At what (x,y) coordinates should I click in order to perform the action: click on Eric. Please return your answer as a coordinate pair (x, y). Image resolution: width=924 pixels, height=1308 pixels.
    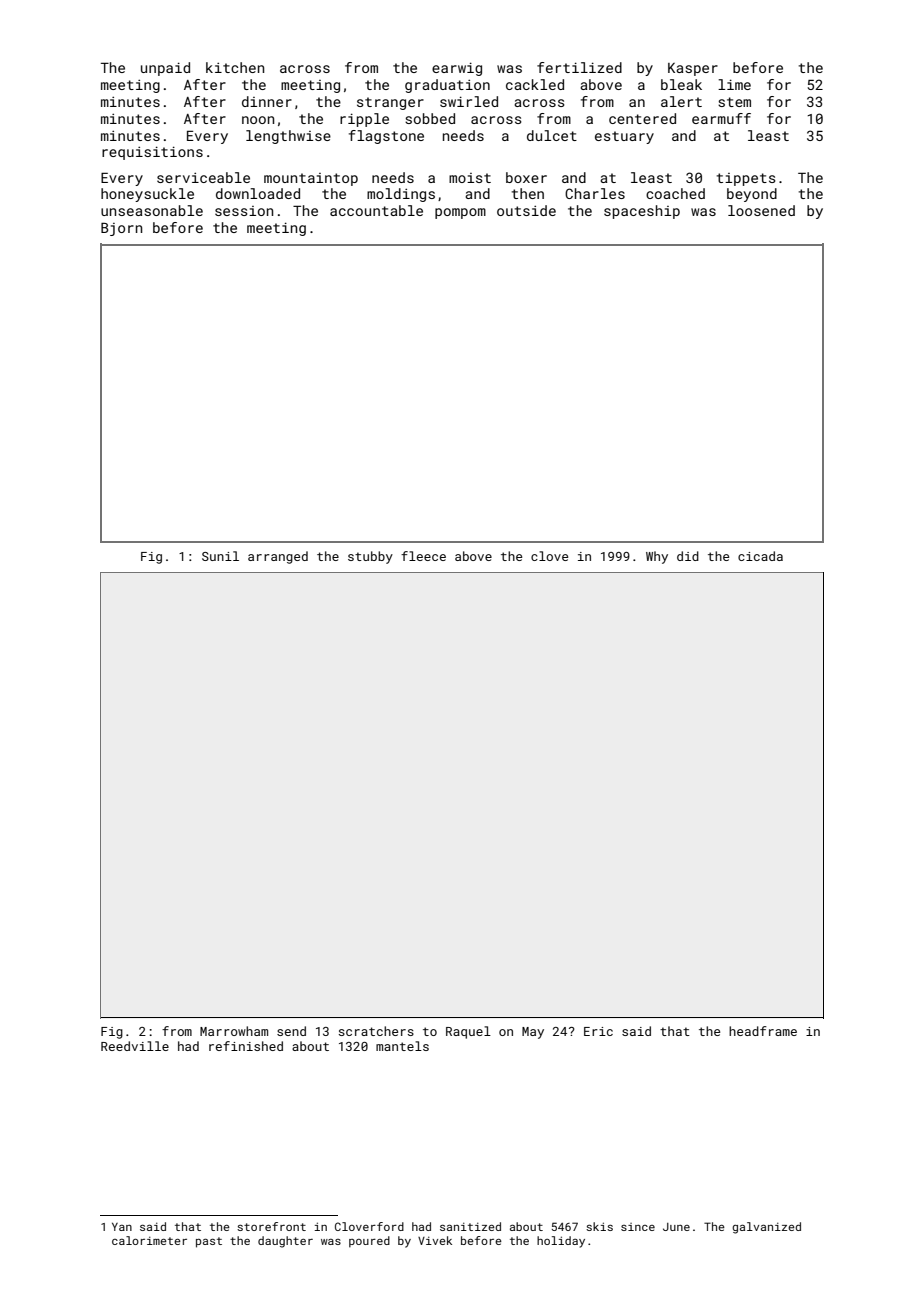
    Looking at the image, I should click on (598, 1031).
